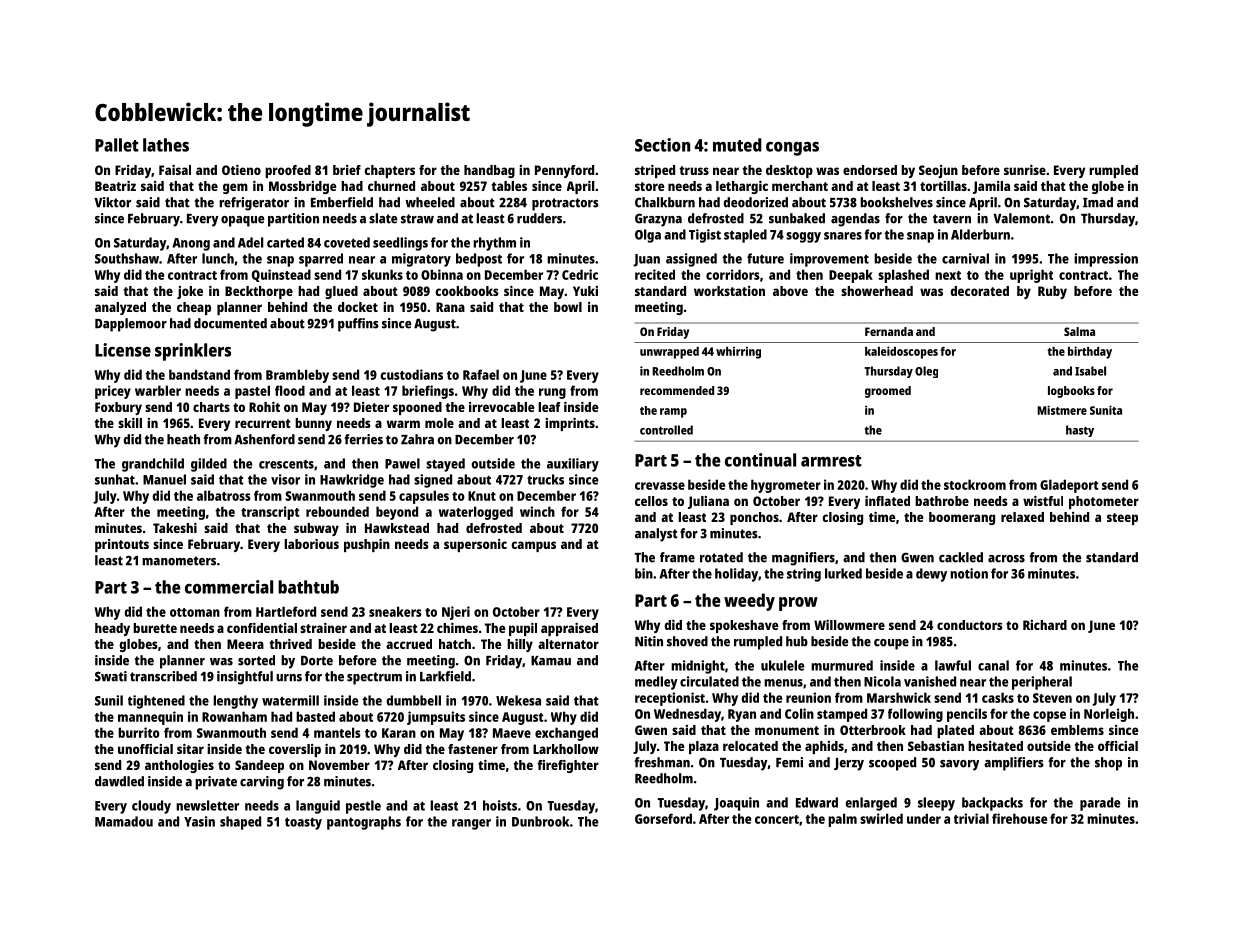 The image size is (1233, 952). What do you see at coordinates (687, 641) in the screenshot?
I see `shoved` at bounding box center [687, 641].
